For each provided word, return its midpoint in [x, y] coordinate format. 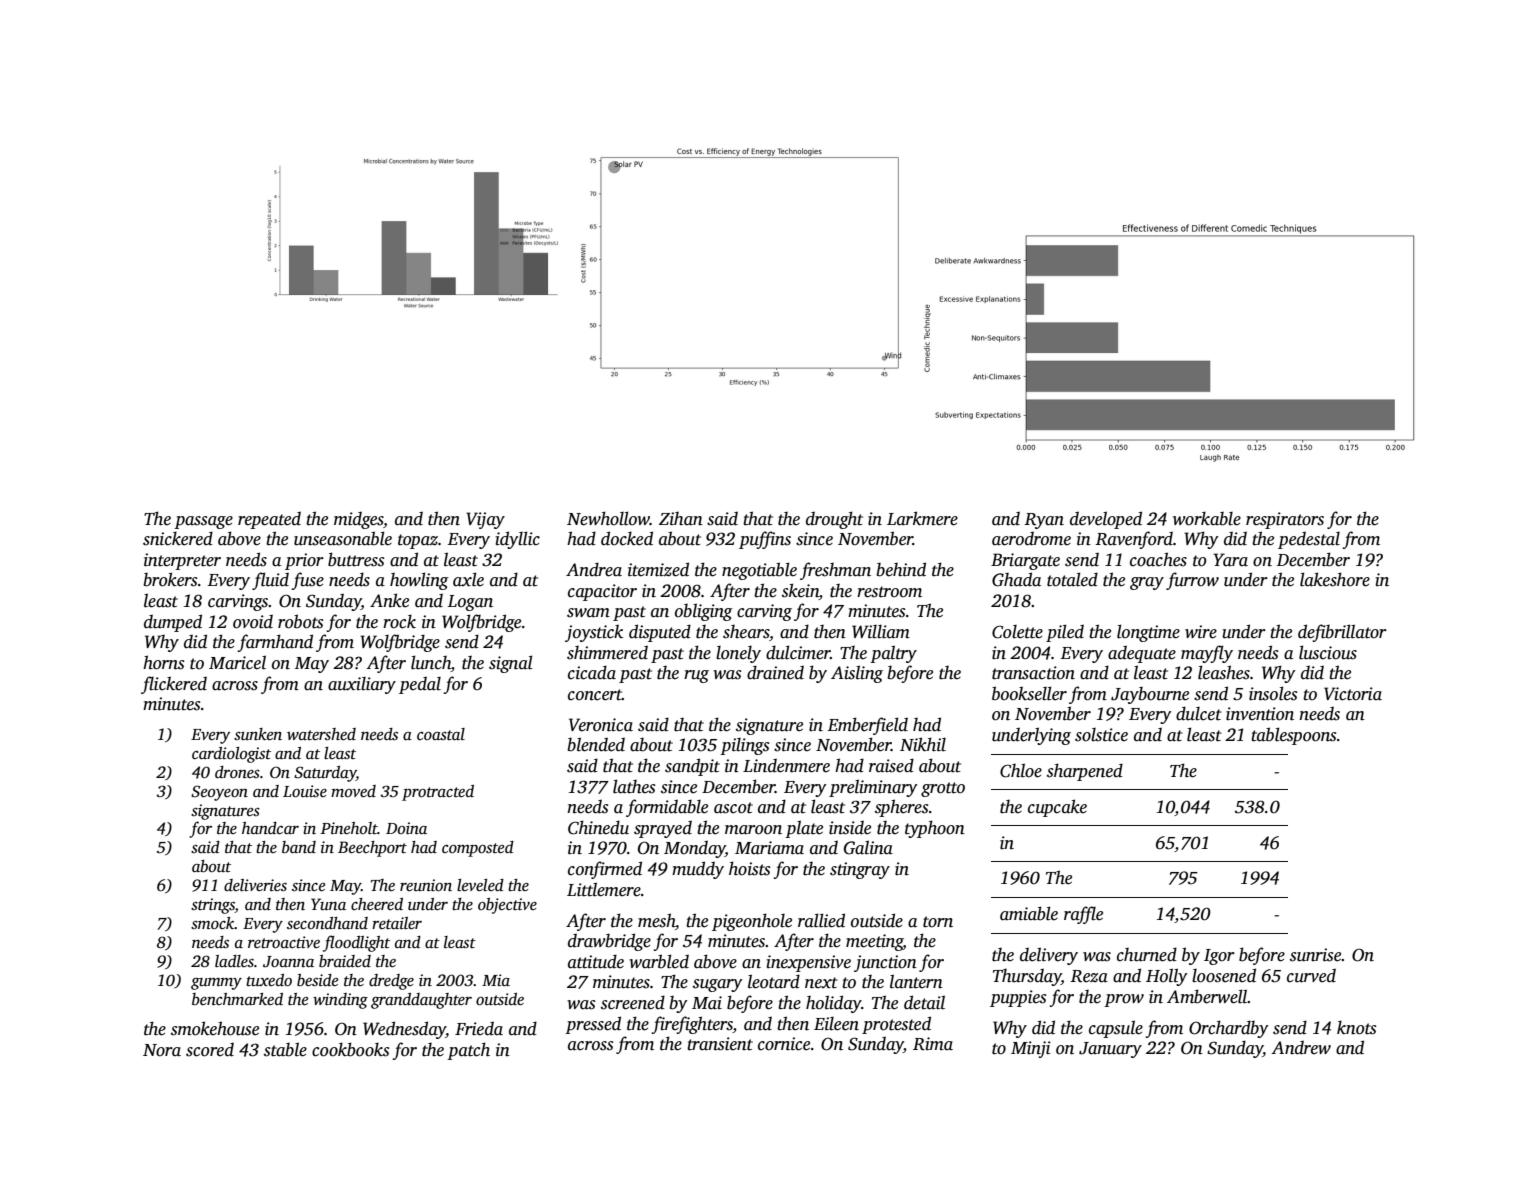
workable [1207, 518]
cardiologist [231, 755]
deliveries [255, 885]
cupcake [1057, 808]
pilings [744, 746]
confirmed [605, 870]
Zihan [681, 519]
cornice [784, 1044]
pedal [420, 685]
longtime [1148, 633]
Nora [162, 1050]
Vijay [485, 520]
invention [1260, 714]
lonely [738, 654]
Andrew [1301, 1048]
